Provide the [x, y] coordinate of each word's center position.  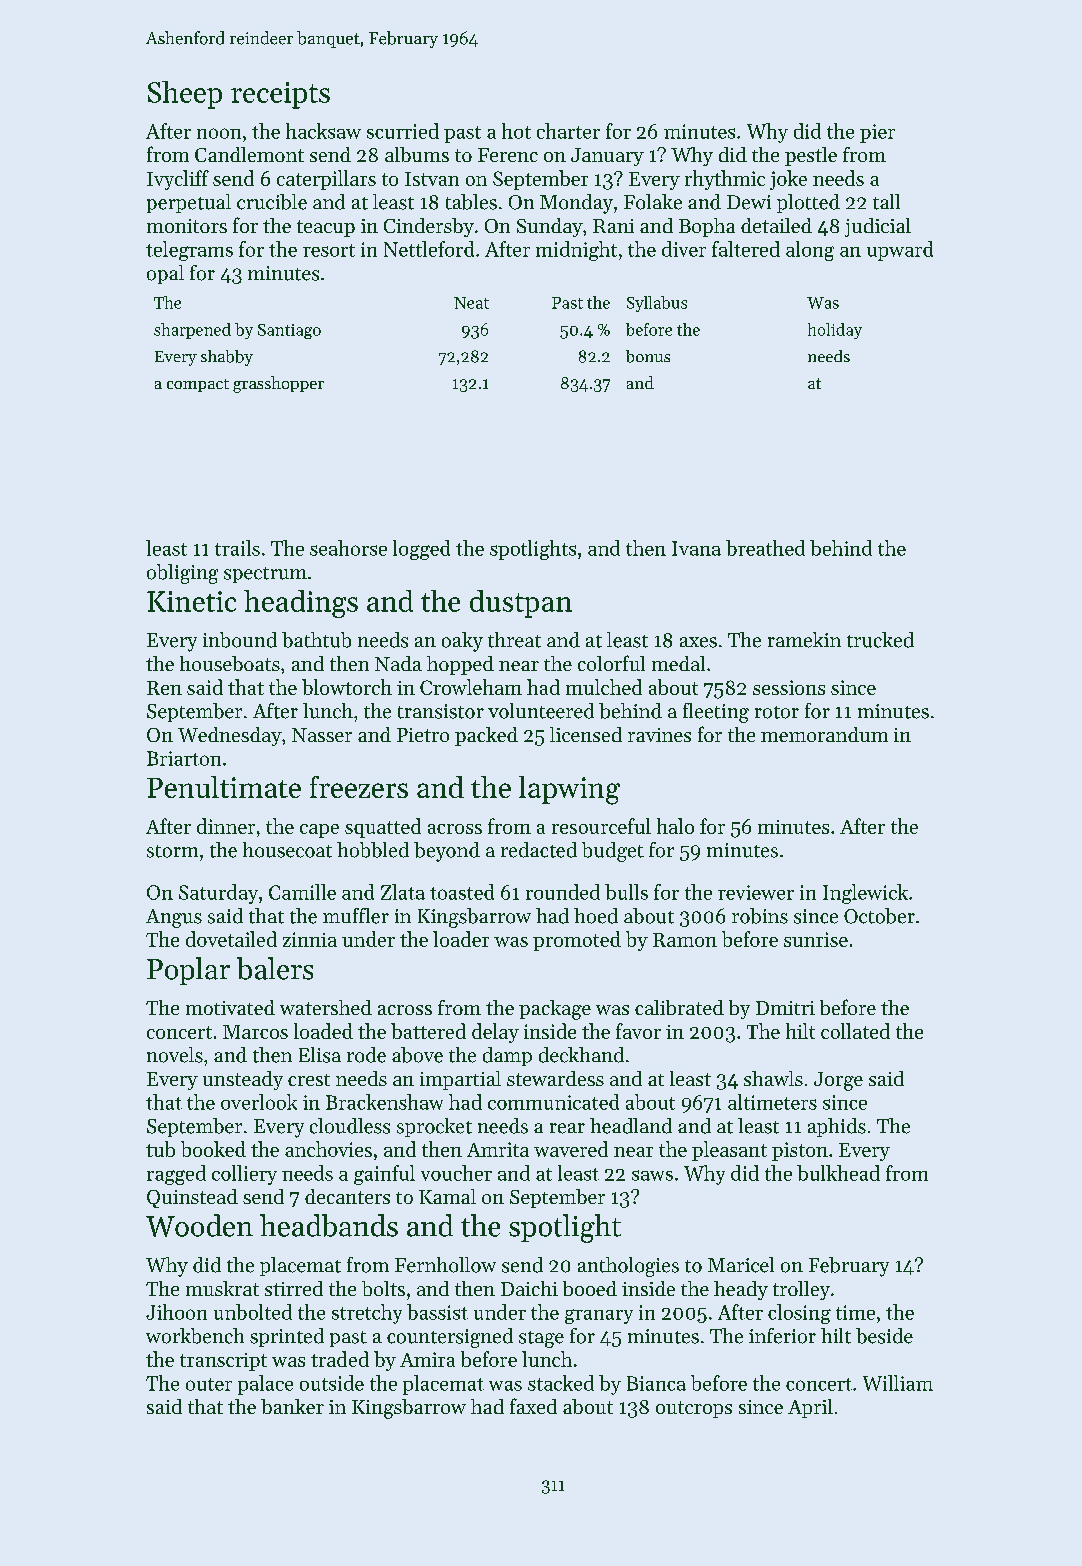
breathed [765, 548]
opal [165, 274]
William [898, 1383]
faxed [533, 1406]
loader [461, 939]
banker [292, 1406]
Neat [471, 303]
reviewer [756, 892]
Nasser [322, 735]
